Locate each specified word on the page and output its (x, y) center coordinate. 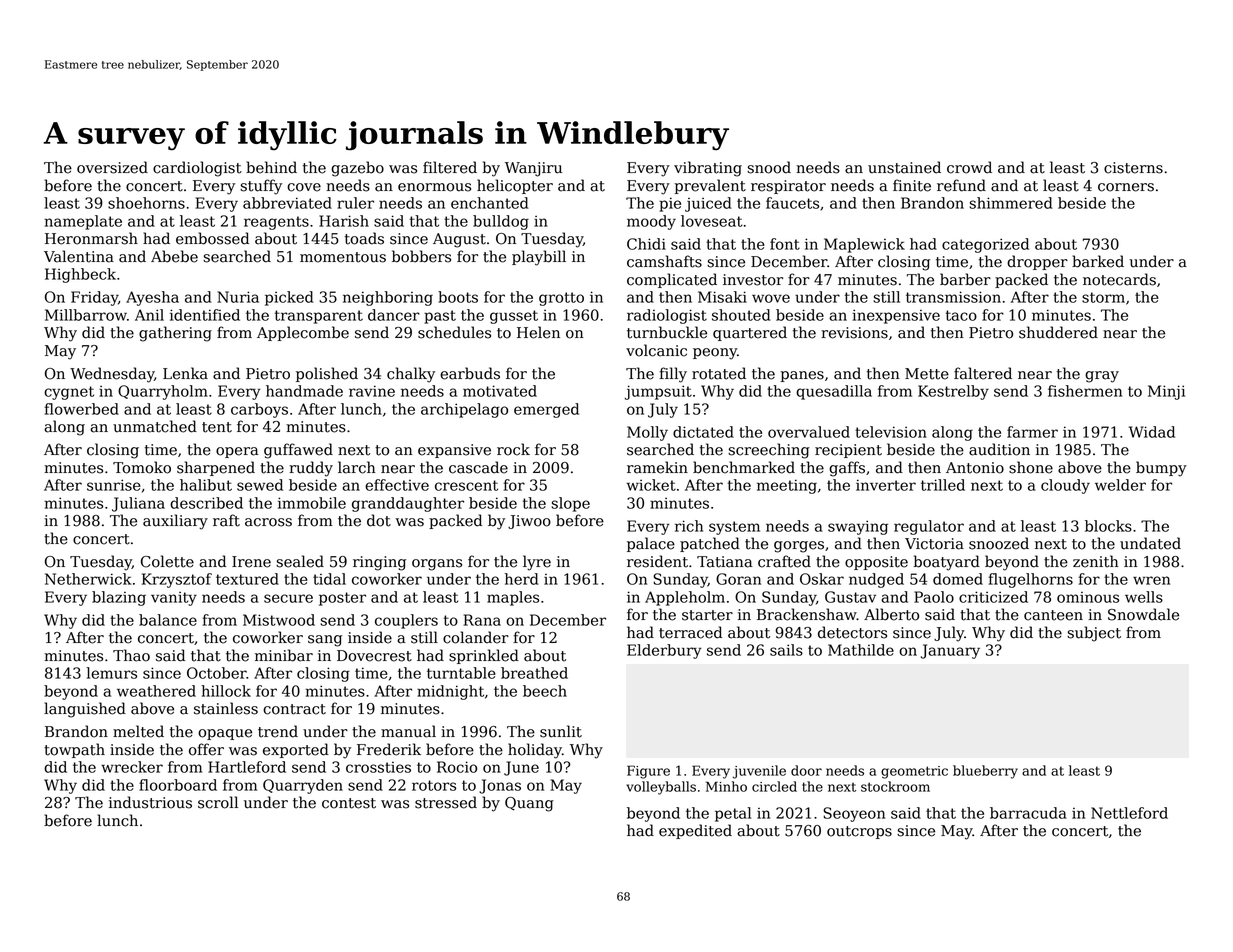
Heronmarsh (91, 238)
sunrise (114, 485)
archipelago (464, 410)
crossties (378, 767)
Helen (538, 332)
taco (961, 315)
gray (1102, 377)
